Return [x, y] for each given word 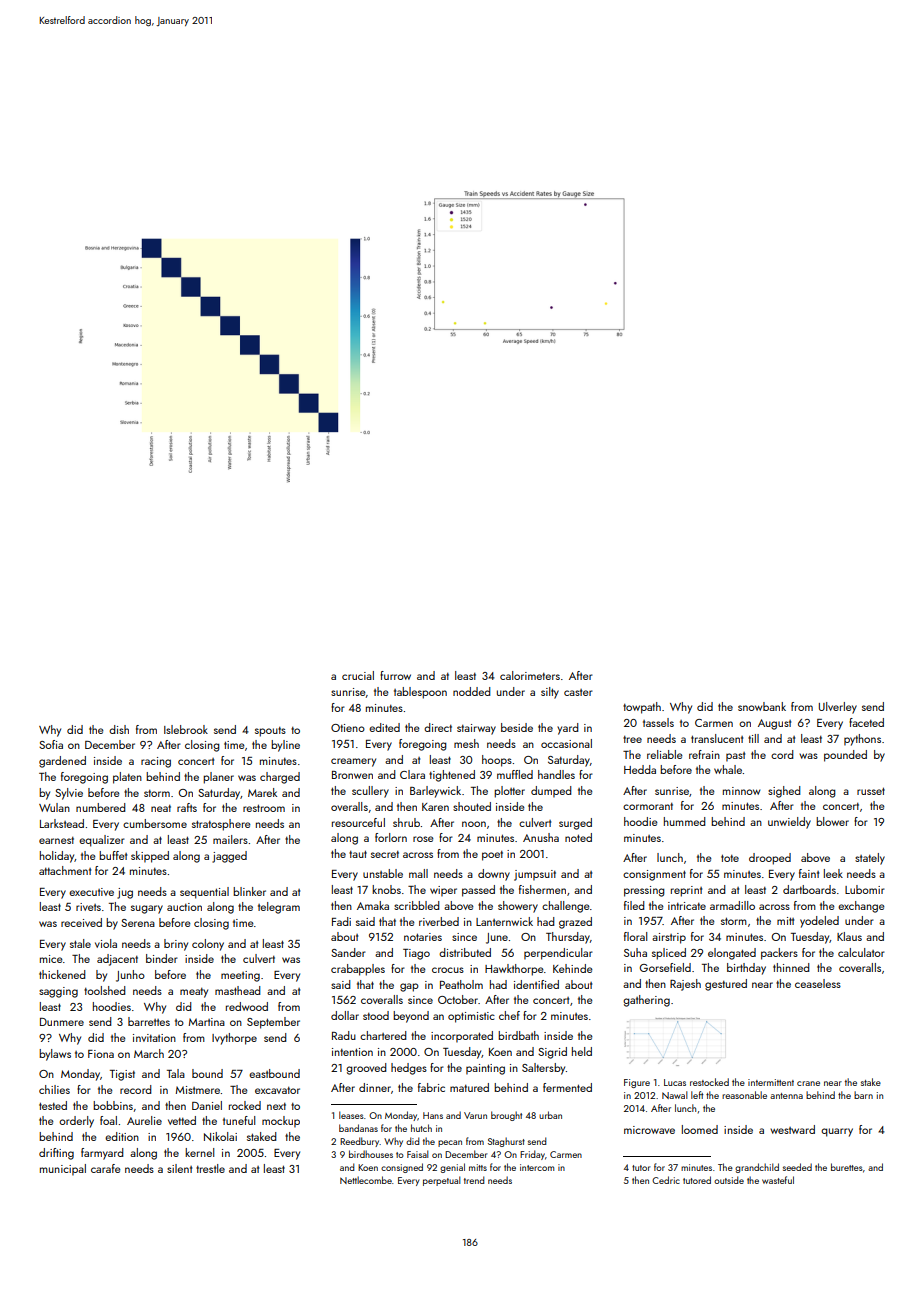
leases [351, 1115]
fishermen [542, 889]
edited [384, 727]
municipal [63, 1170]
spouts [270, 732]
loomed [700, 1129]
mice [51, 959]
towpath [642, 708]
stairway [476, 729]
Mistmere [198, 1090]
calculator [861, 952]
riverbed [439, 921]
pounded [845, 756]
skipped [150, 857]
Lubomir [865, 889]
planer [218, 778]
